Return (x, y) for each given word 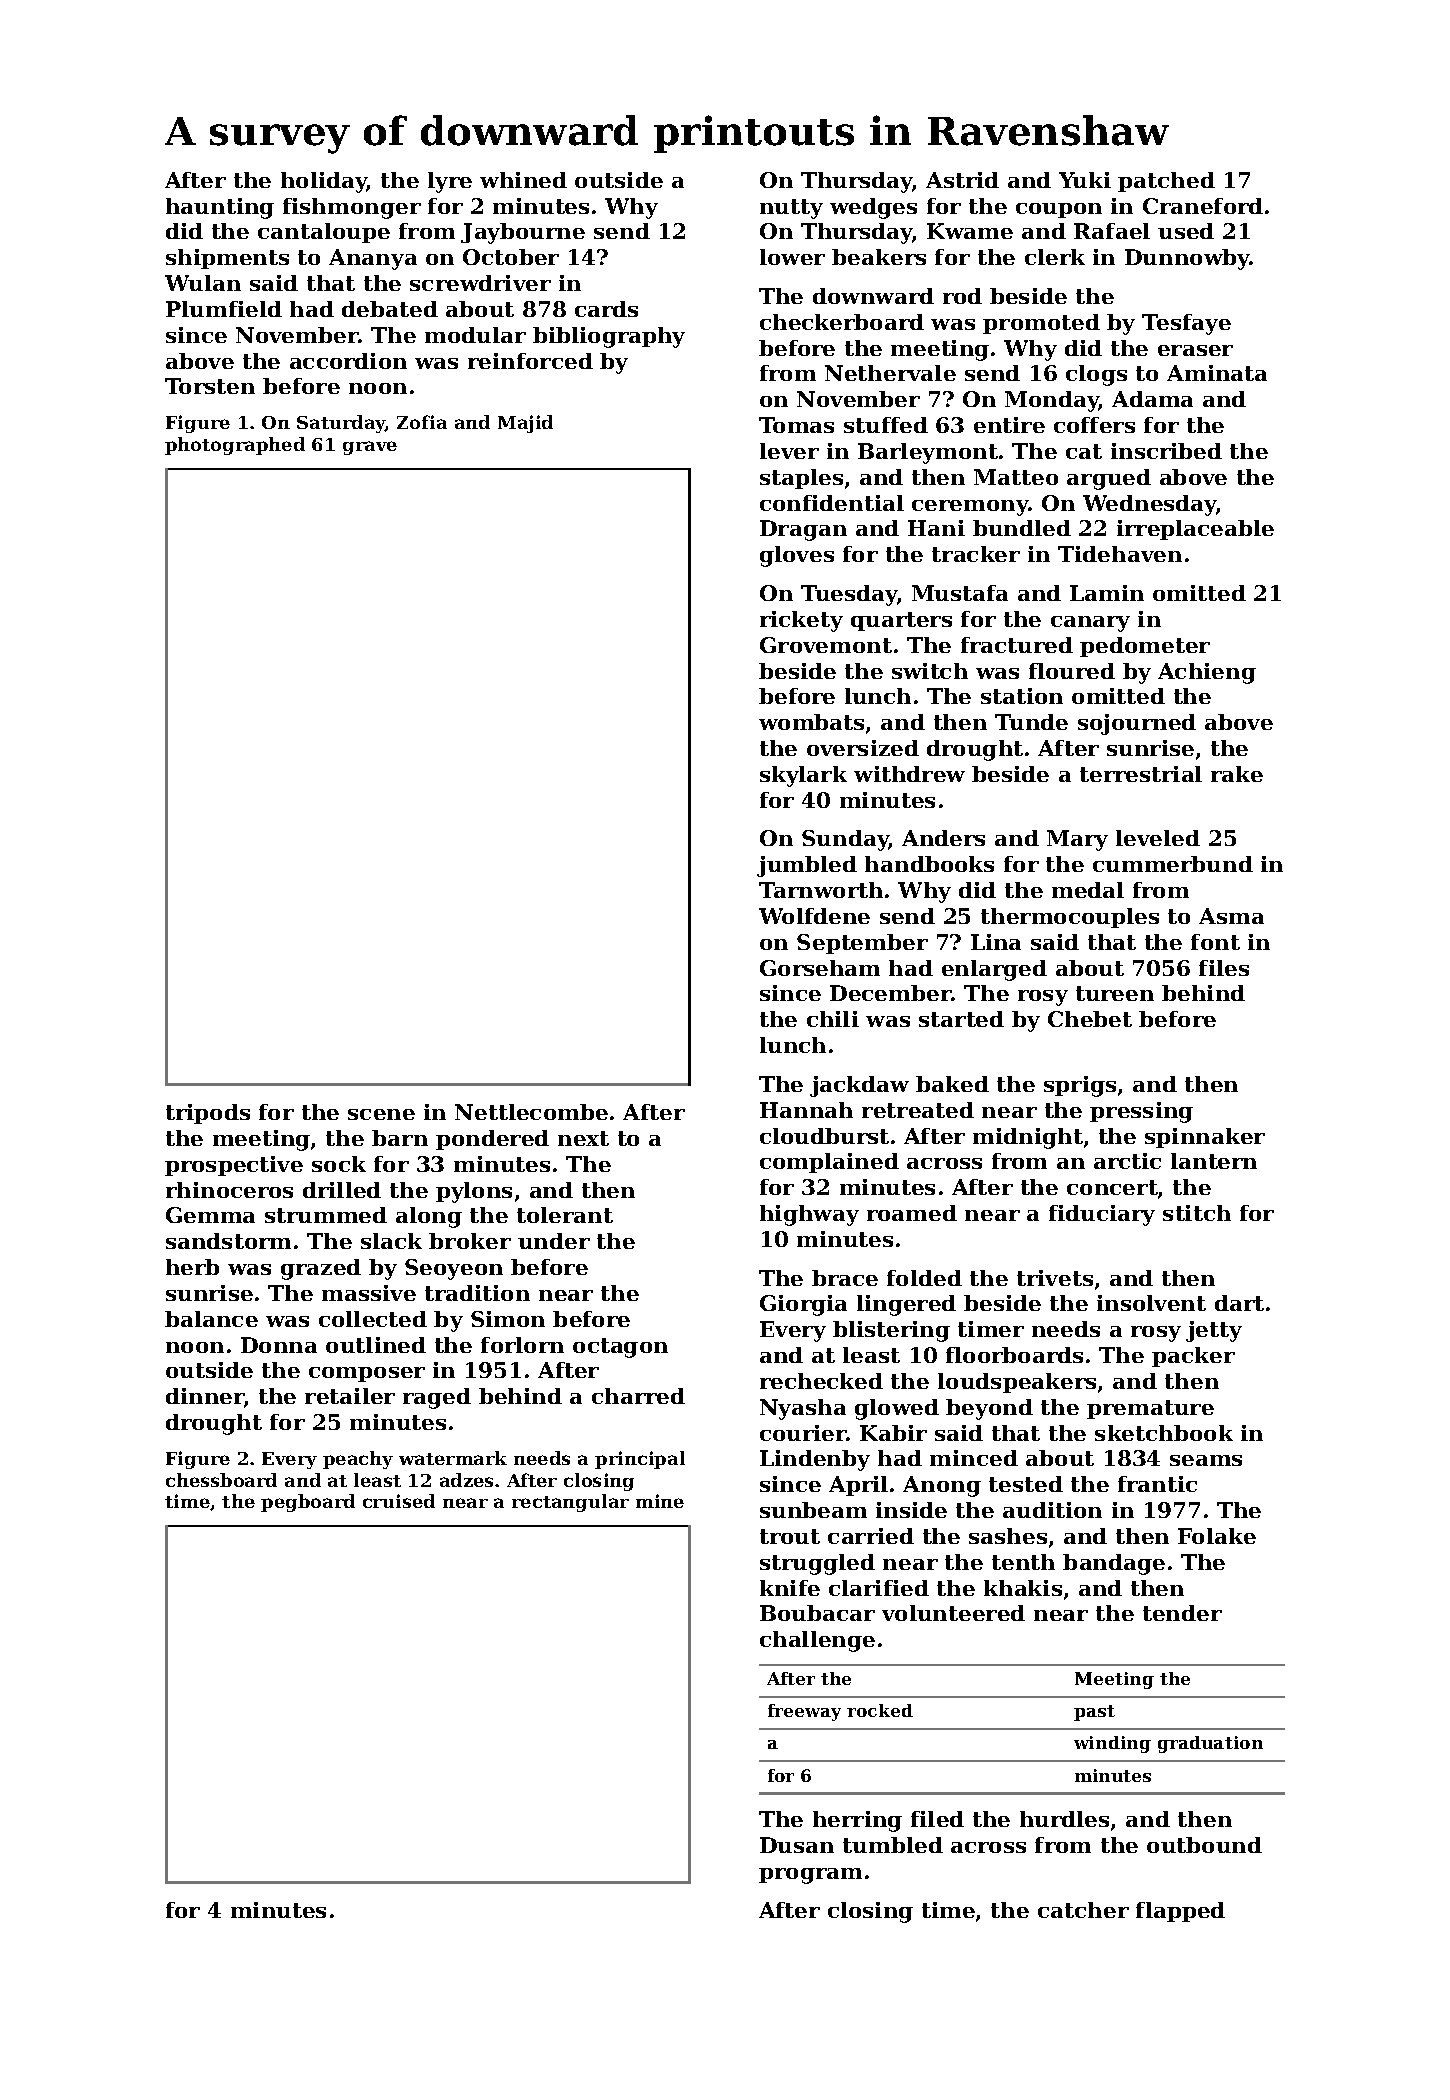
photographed (235, 446)
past (1094, 1713)
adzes (466, 1480)
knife (790, 1588)
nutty (791, 209)
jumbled (807, 866)
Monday (1052, 401)
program (810, 1876)
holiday (324, 182)
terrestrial (1141, 774)
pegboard (308, 1503)
